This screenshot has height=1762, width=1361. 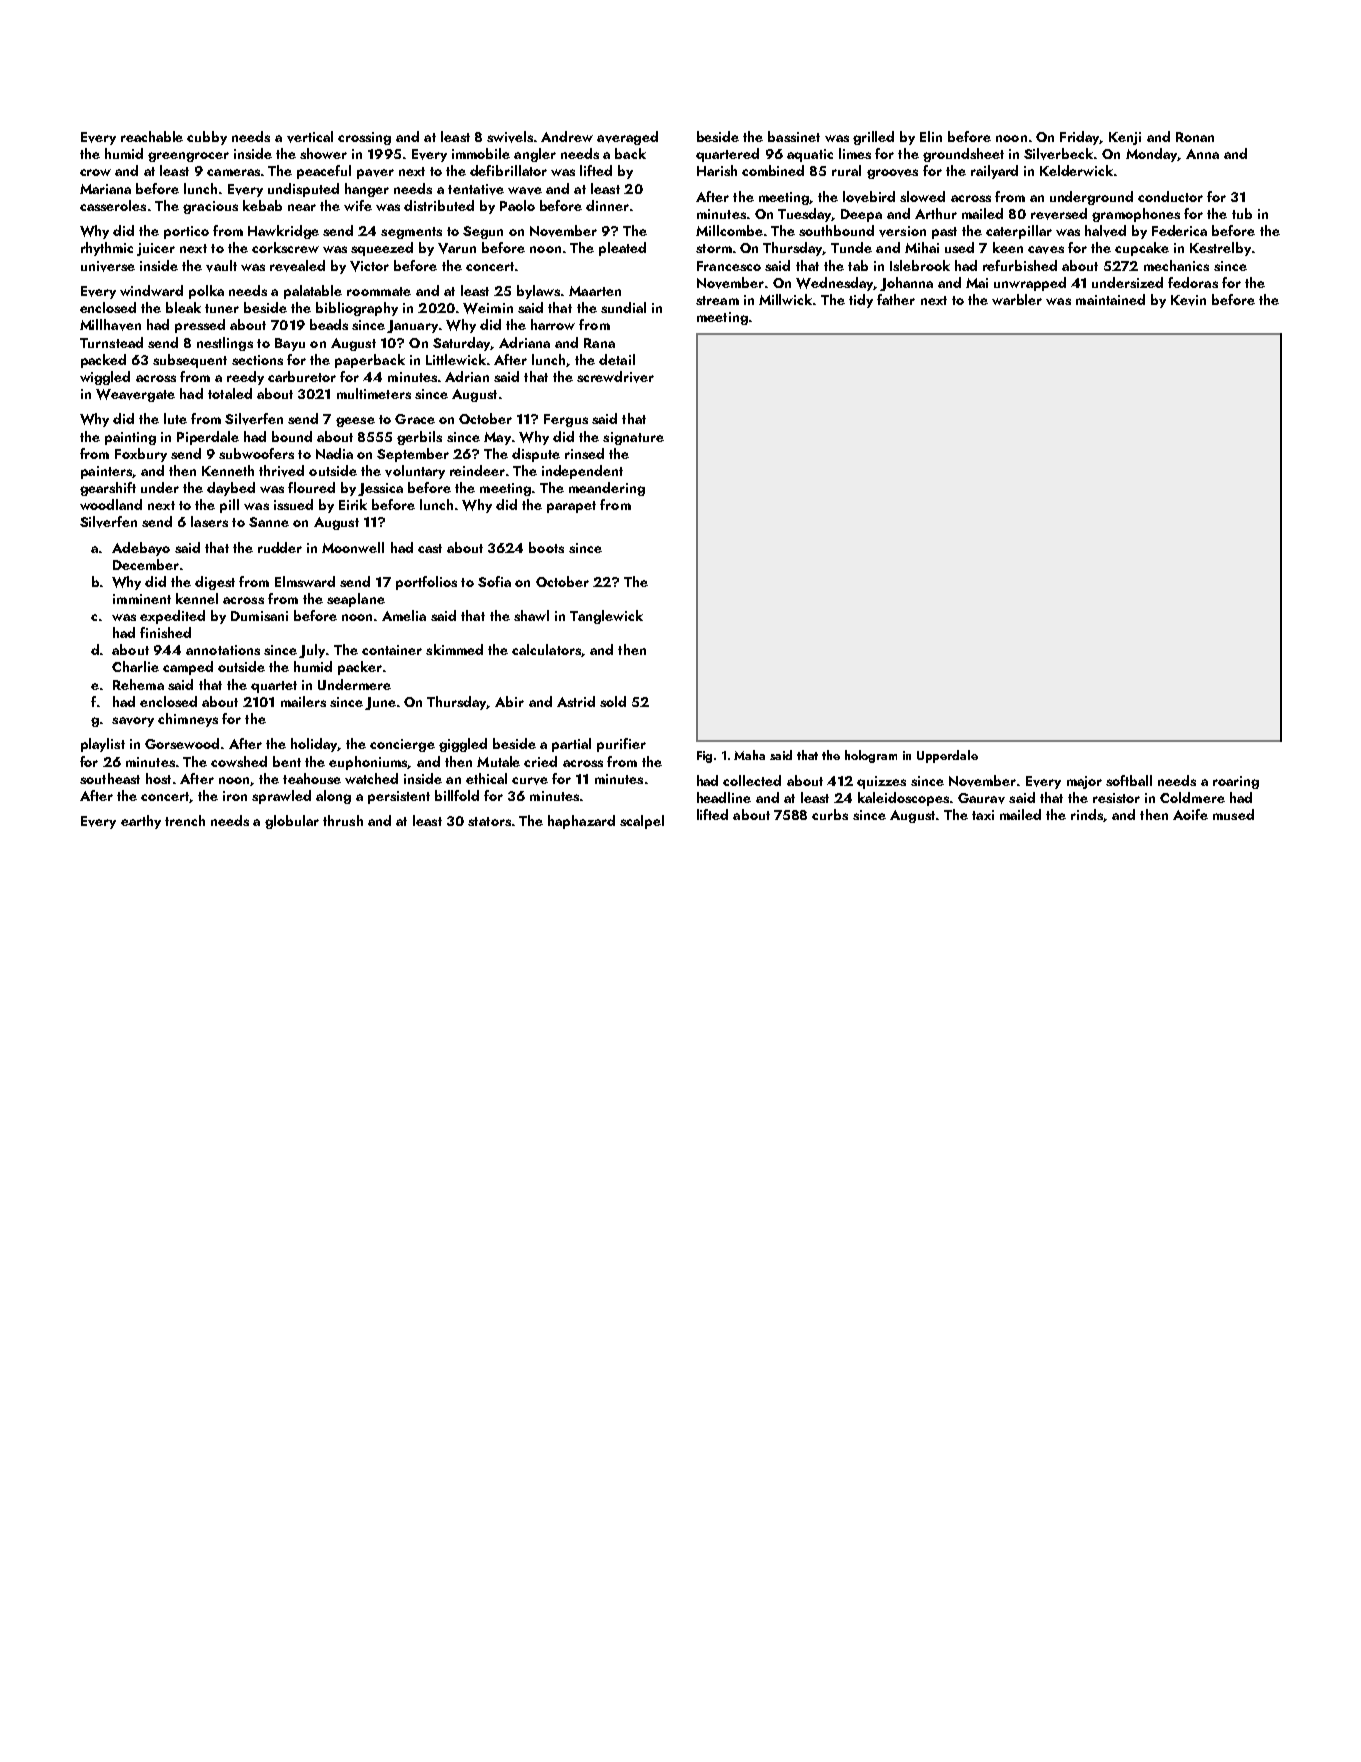 I want to click on globular, so click(x=292, y=822).
